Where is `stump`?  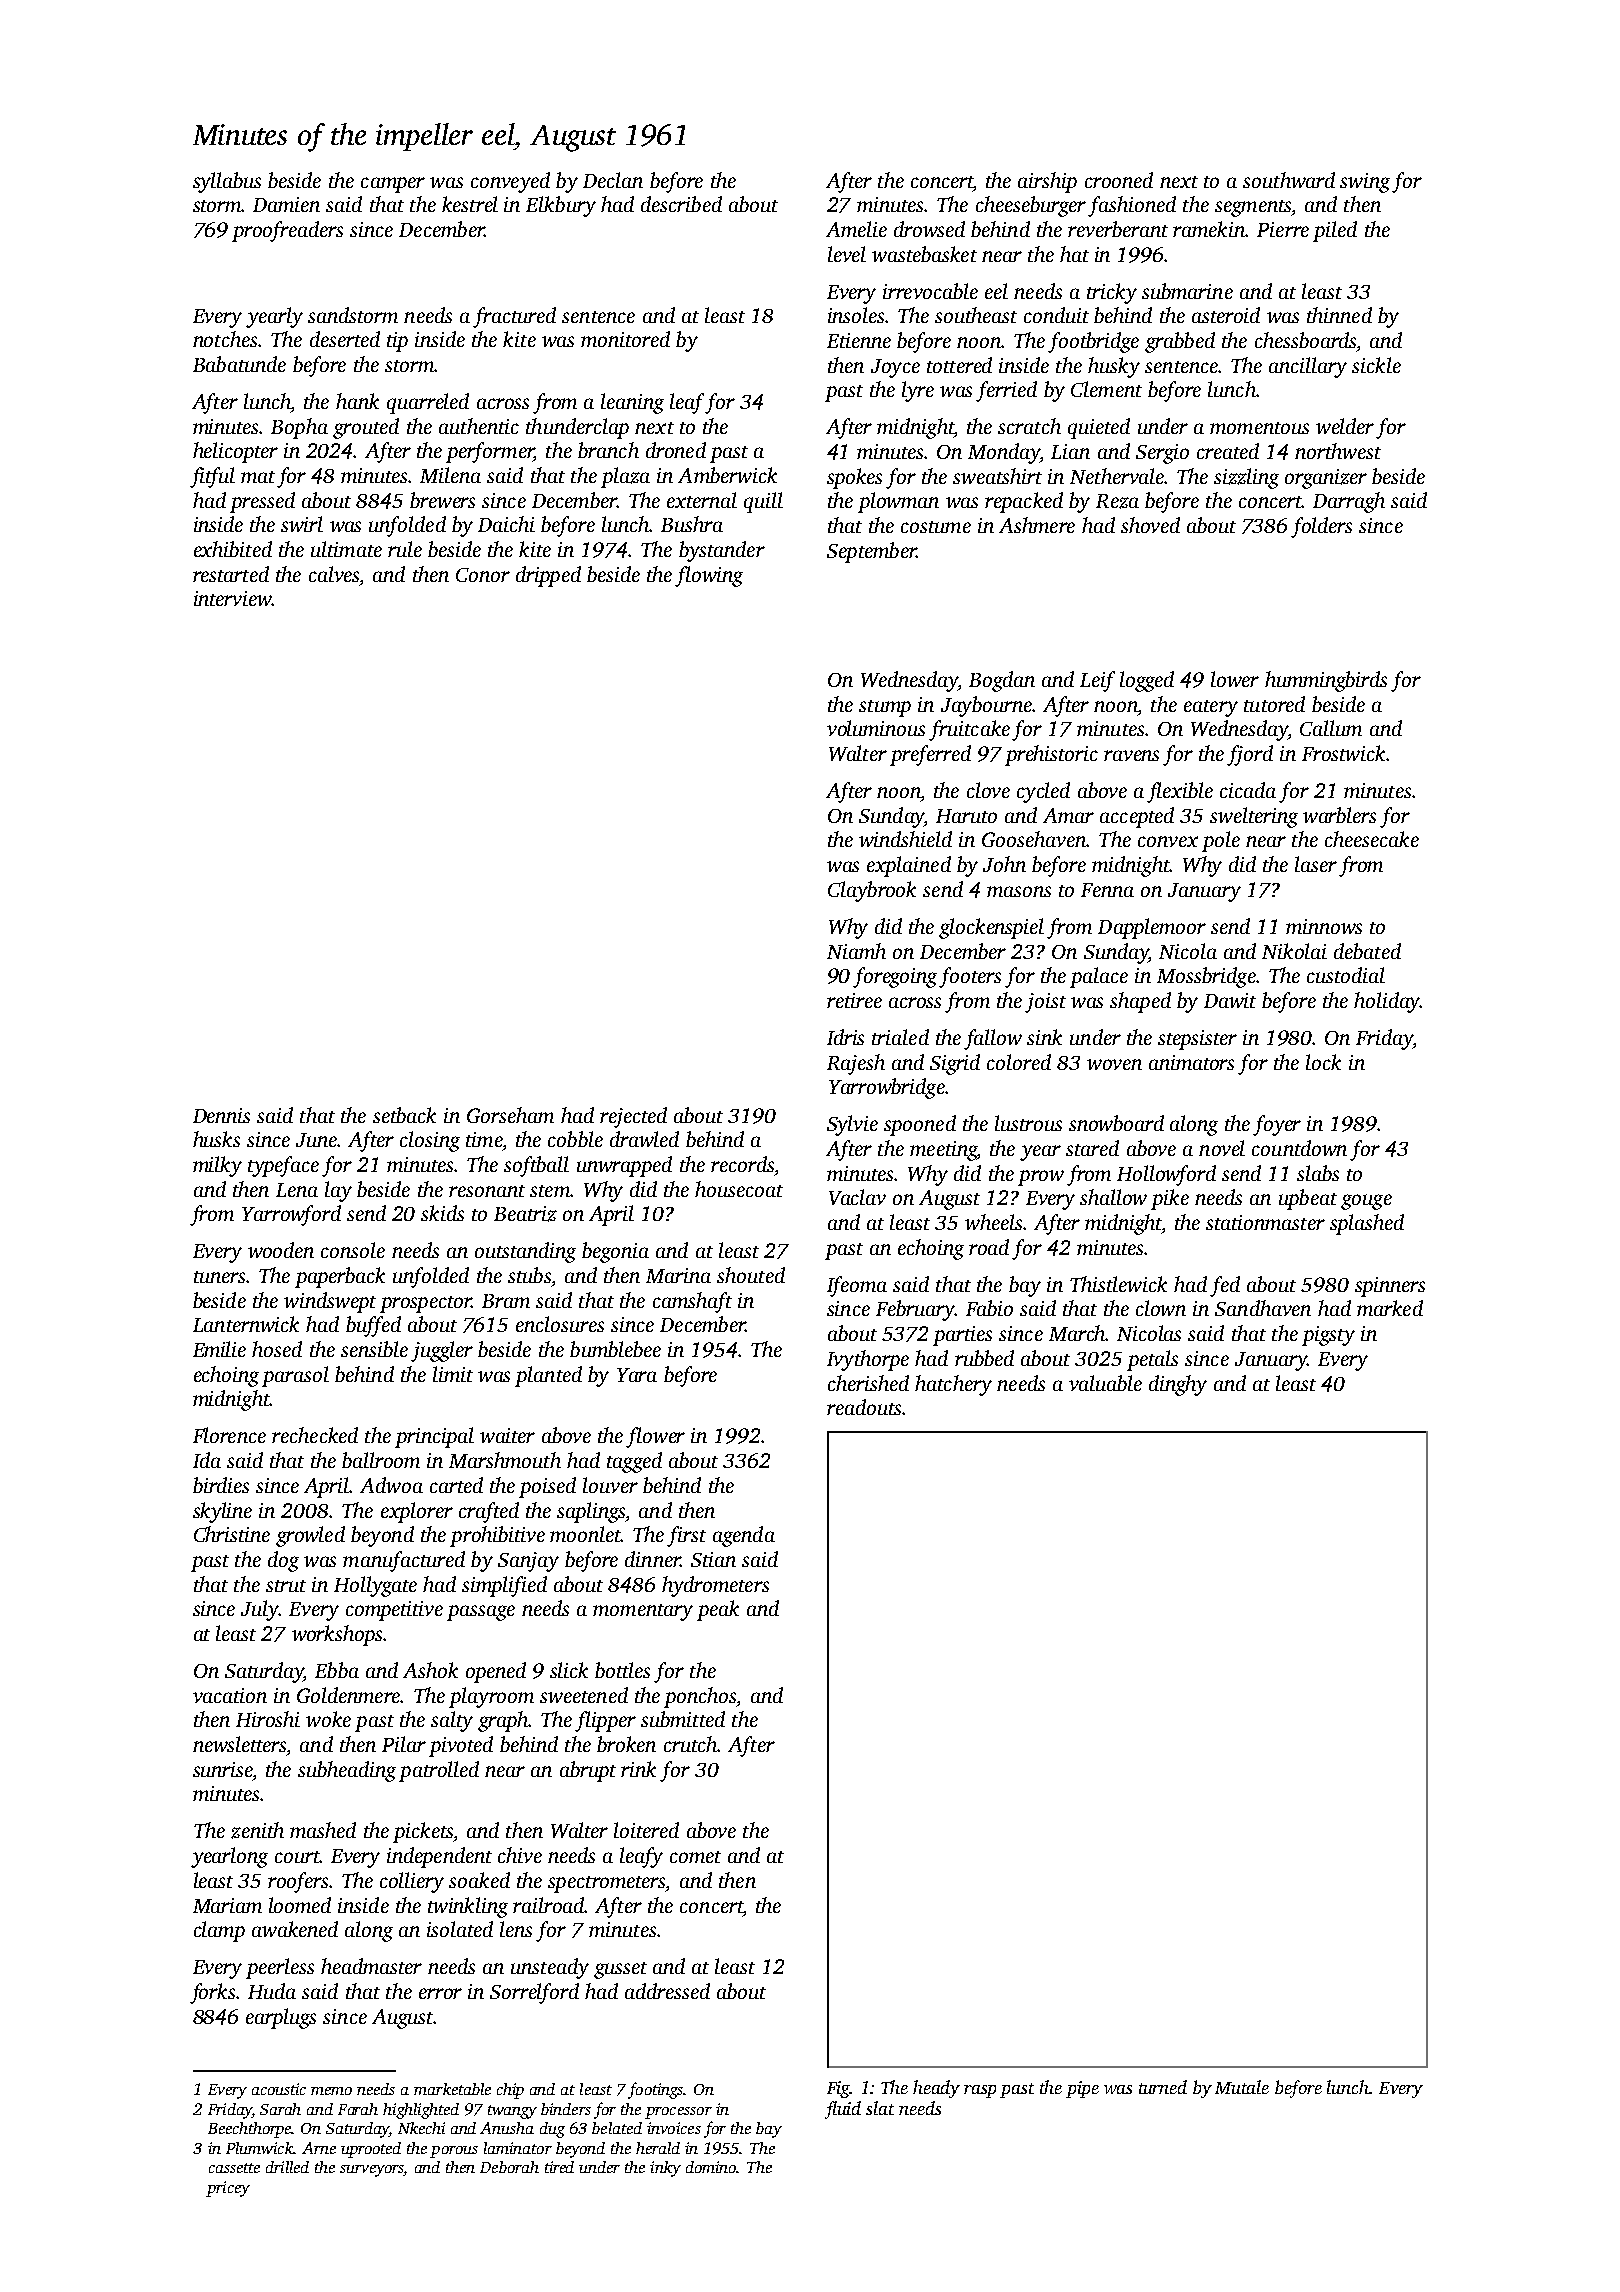
stump is located at coordinates (885, 708).
